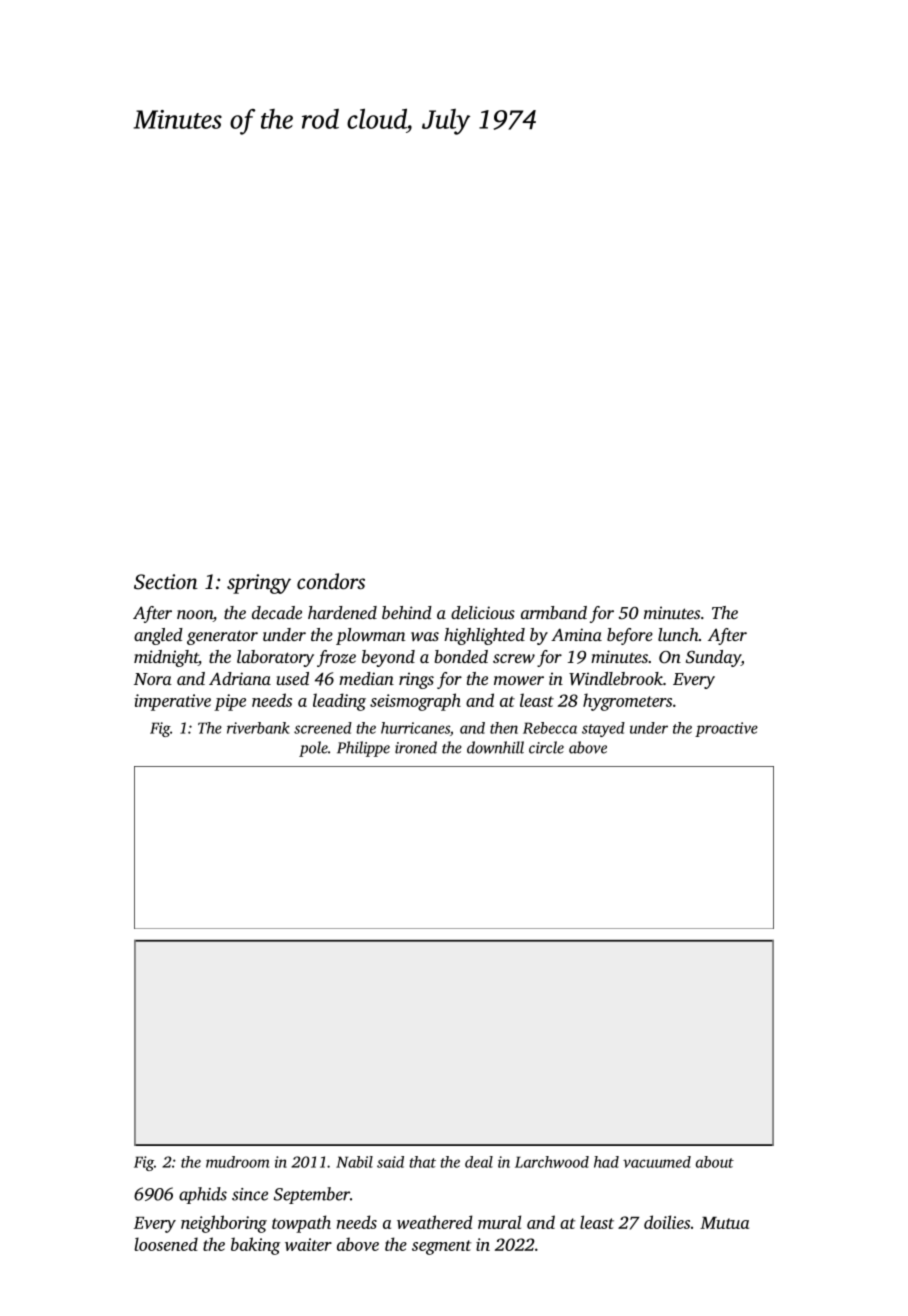  I want to click on loosened, so click(166, 1244).
